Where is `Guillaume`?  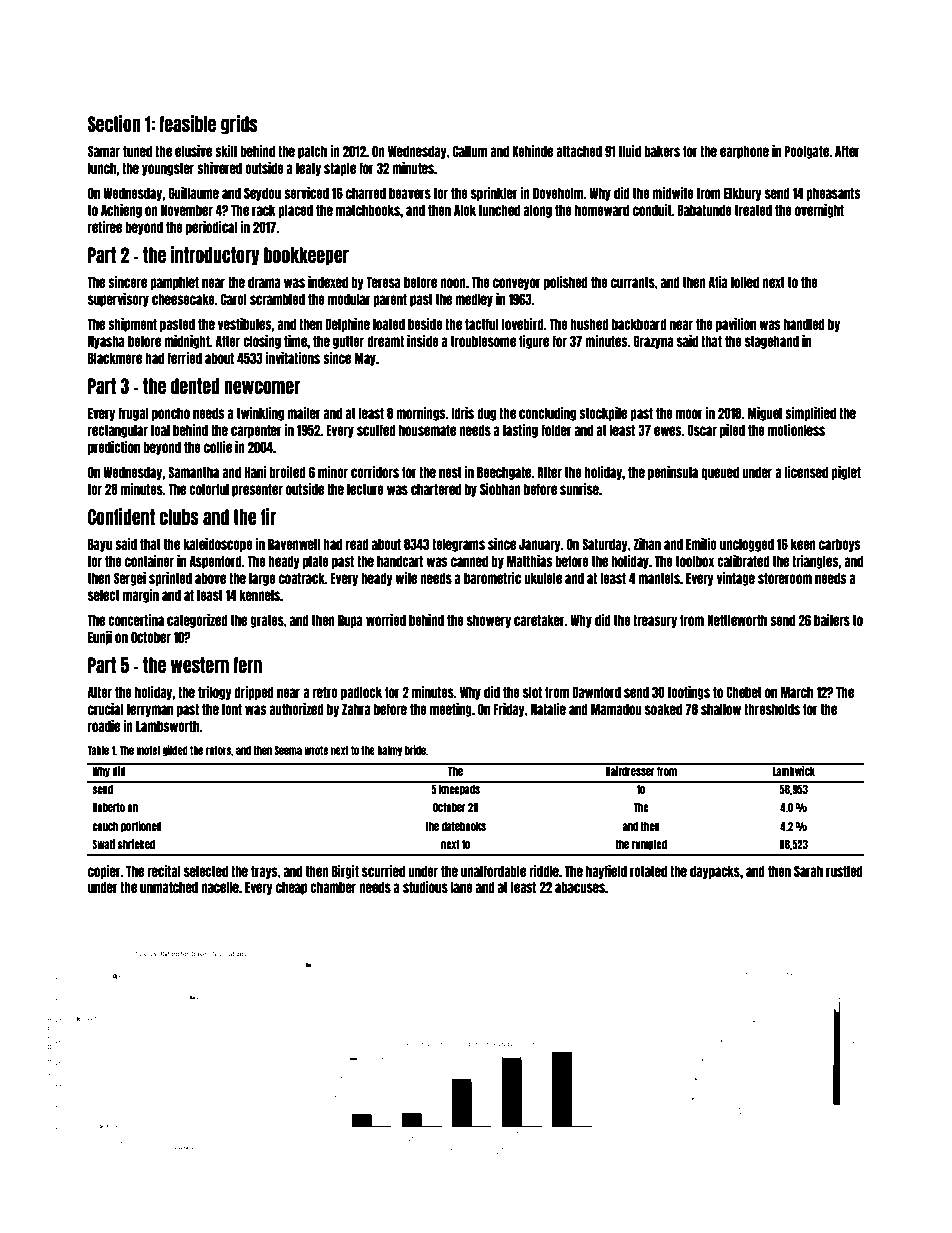 Guillaume is located at coordinates (193, 193).
